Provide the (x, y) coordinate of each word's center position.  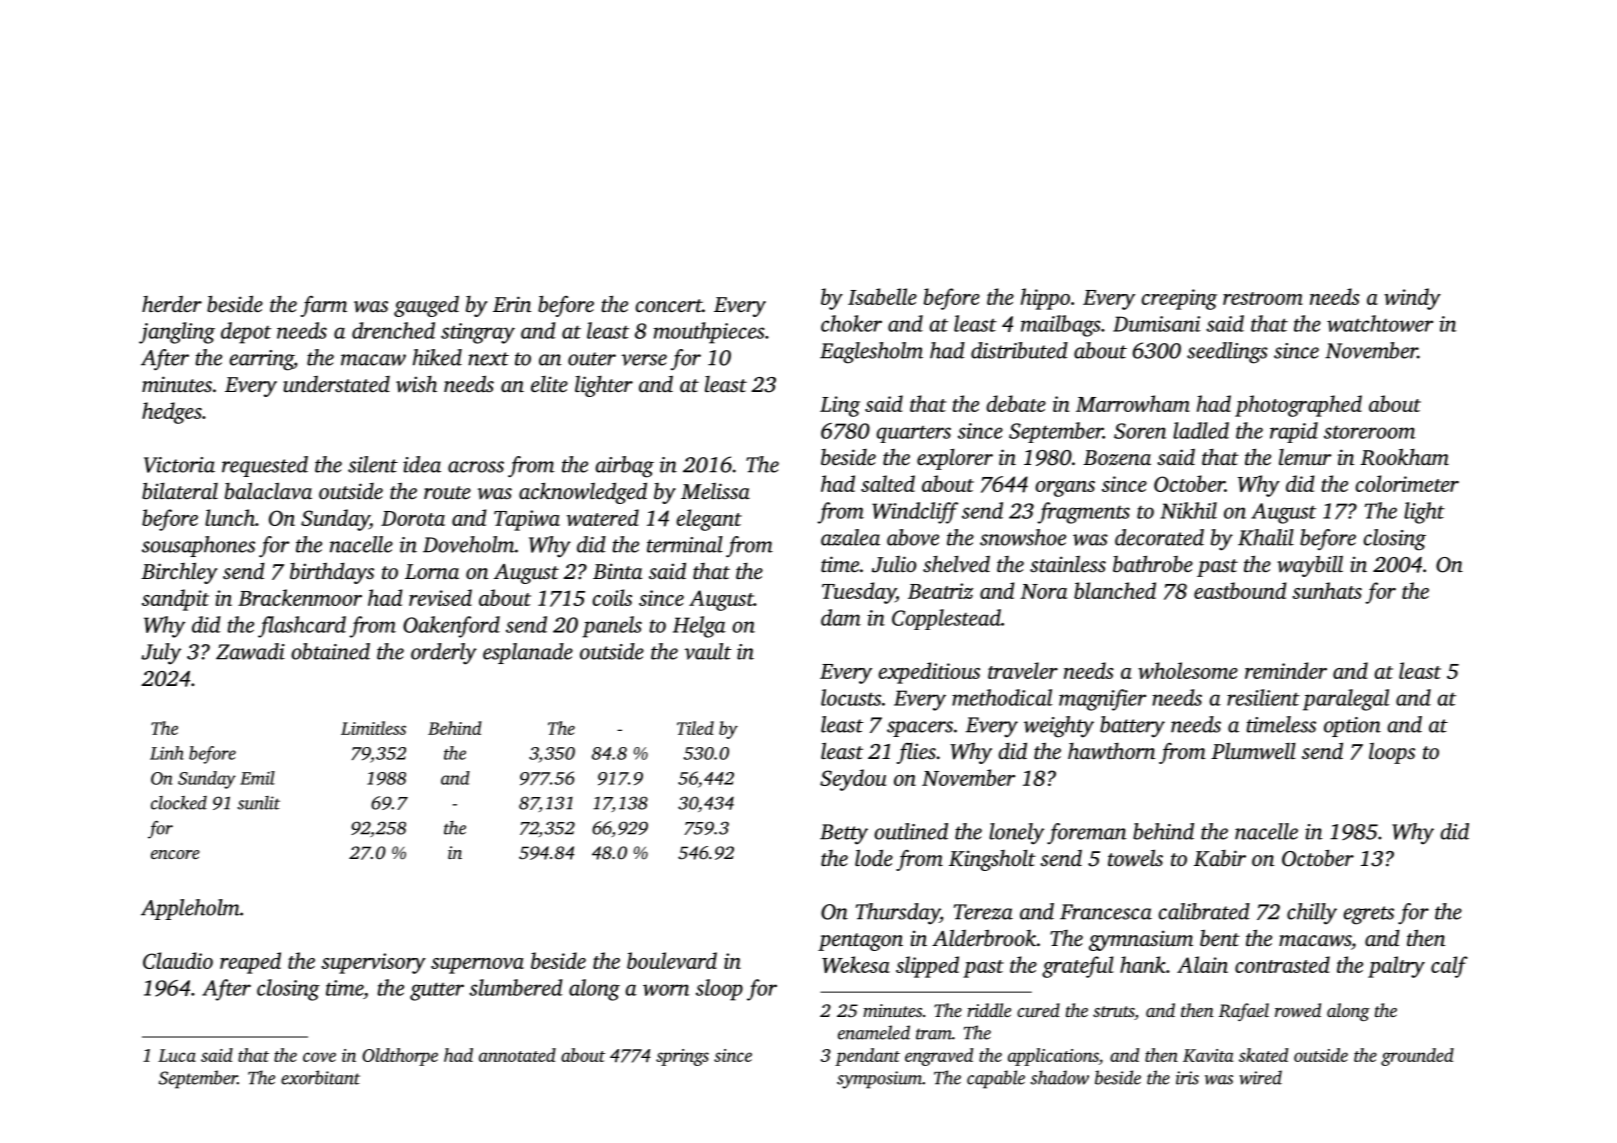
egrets (1368, 915)
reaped (250, 963)
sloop (719, 990)
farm (324, 306)
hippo (1045, 299)
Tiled (695, 728)
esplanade (528, 653)
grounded (1417, 1057)
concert (669, 305)
